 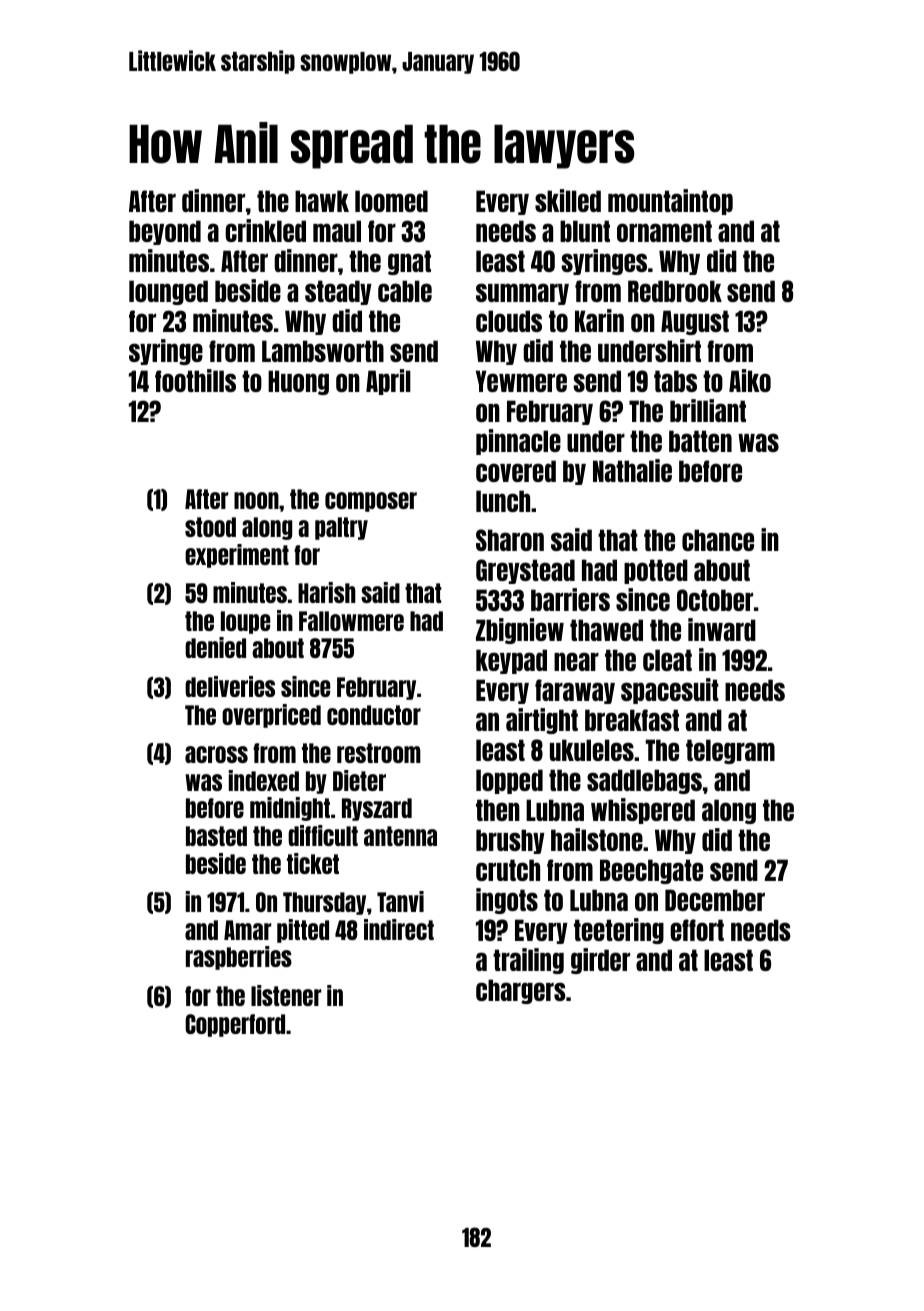 I want to click on indexed, so click(x=264, y=780).
